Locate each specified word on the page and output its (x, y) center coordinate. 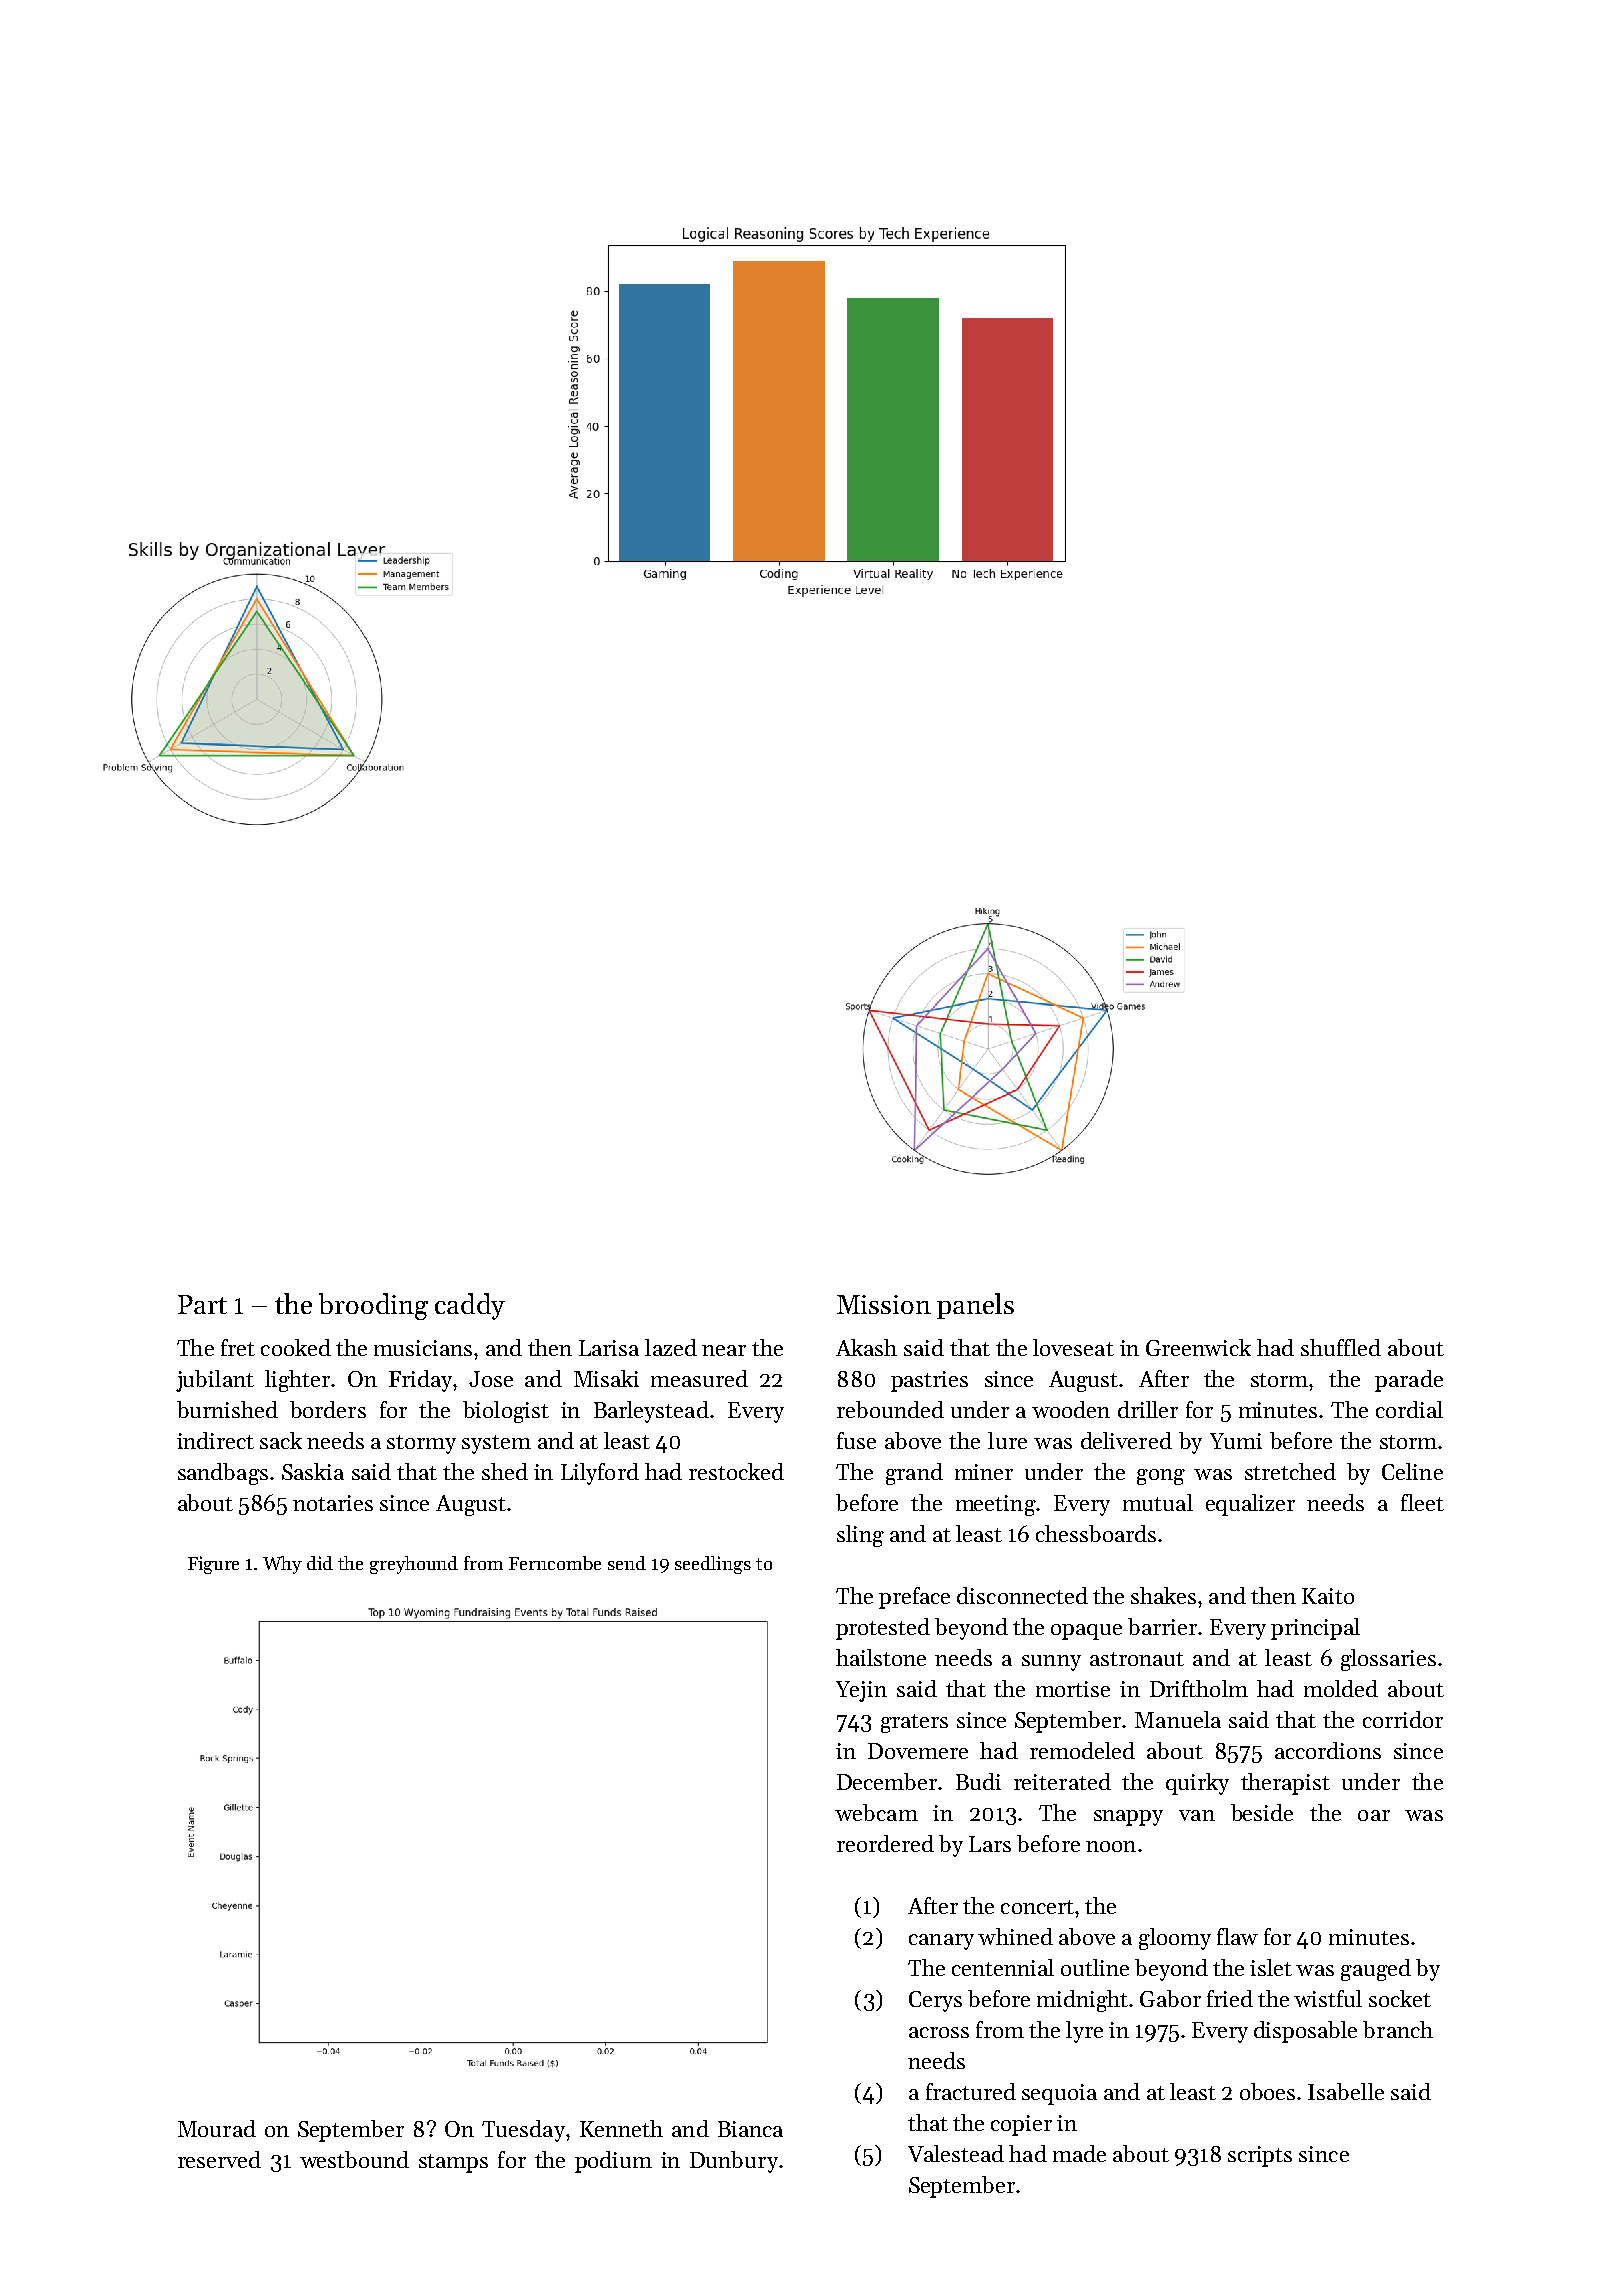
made (1079, 2153)
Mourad (217, 2128)
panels (975, 1306)
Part (202, 1304)
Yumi (1236, 1441)
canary (941, 1942)
